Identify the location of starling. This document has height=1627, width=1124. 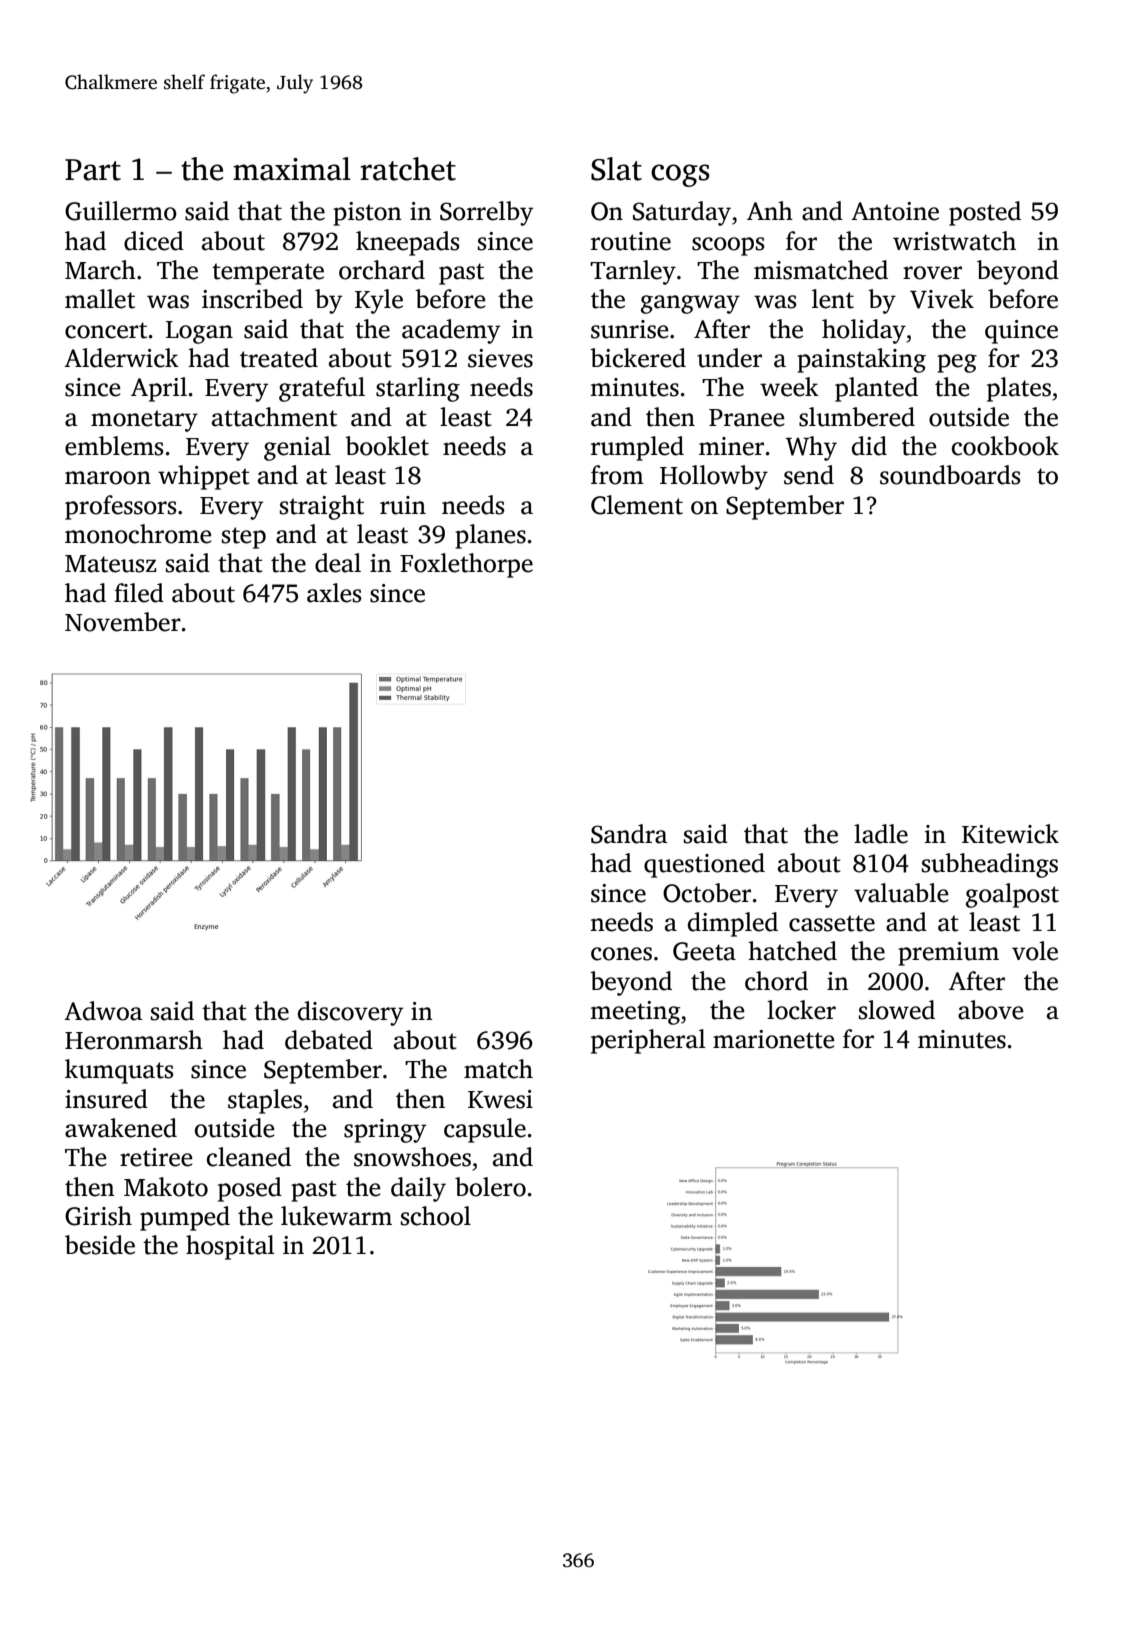
(418, 389).
